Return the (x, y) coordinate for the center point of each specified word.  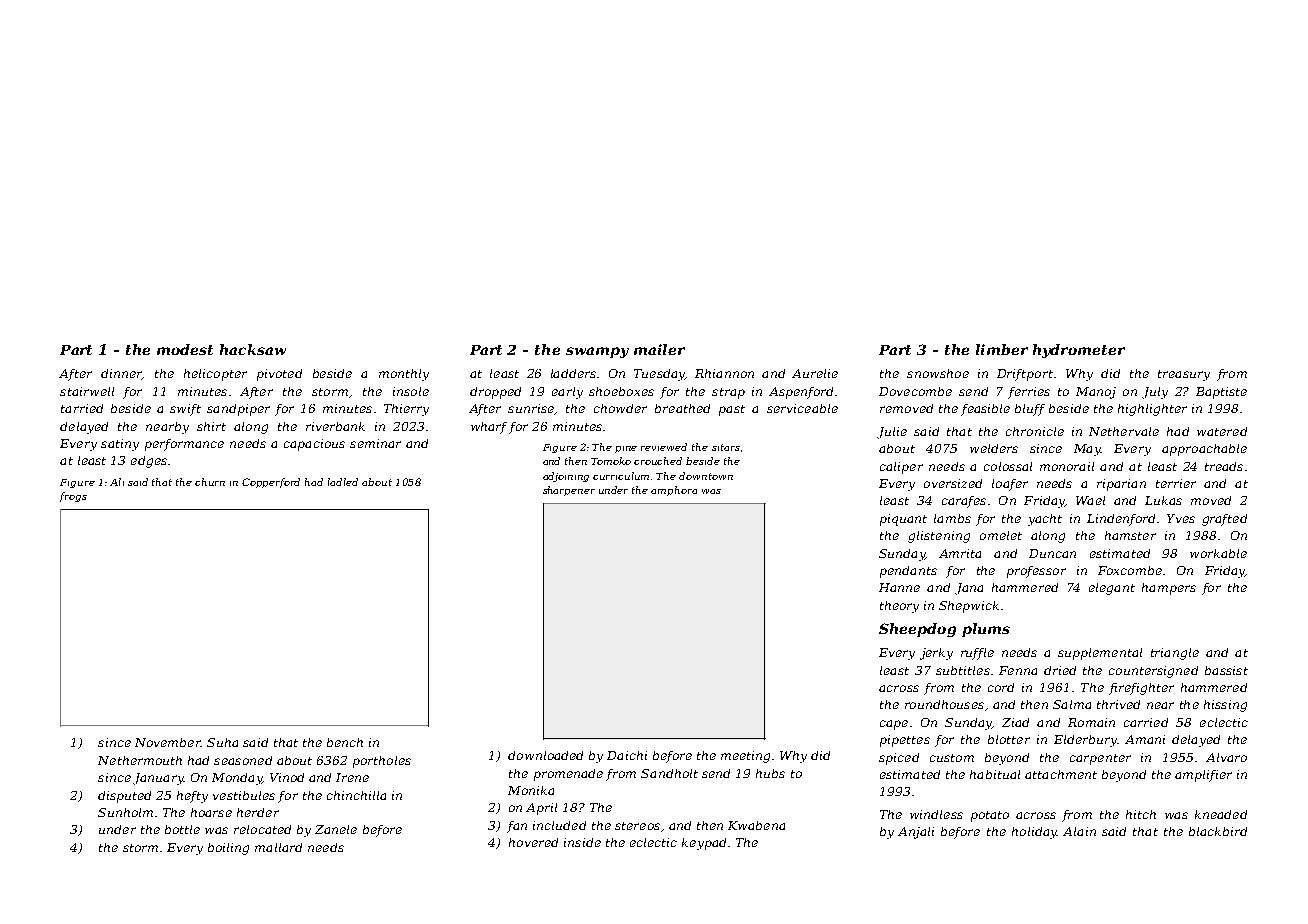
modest (185, 349)
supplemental (1100, 654)
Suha (222, 742)
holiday (1034, 833)
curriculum (621, 476)
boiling (228, 849)
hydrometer (1079, 351)
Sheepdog (917, 630)
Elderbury (1085, 741)
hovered (533, 842)
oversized (953, 483)
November (168, 742)
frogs (73, 497)
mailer (659, 349)
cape (894, 725)
